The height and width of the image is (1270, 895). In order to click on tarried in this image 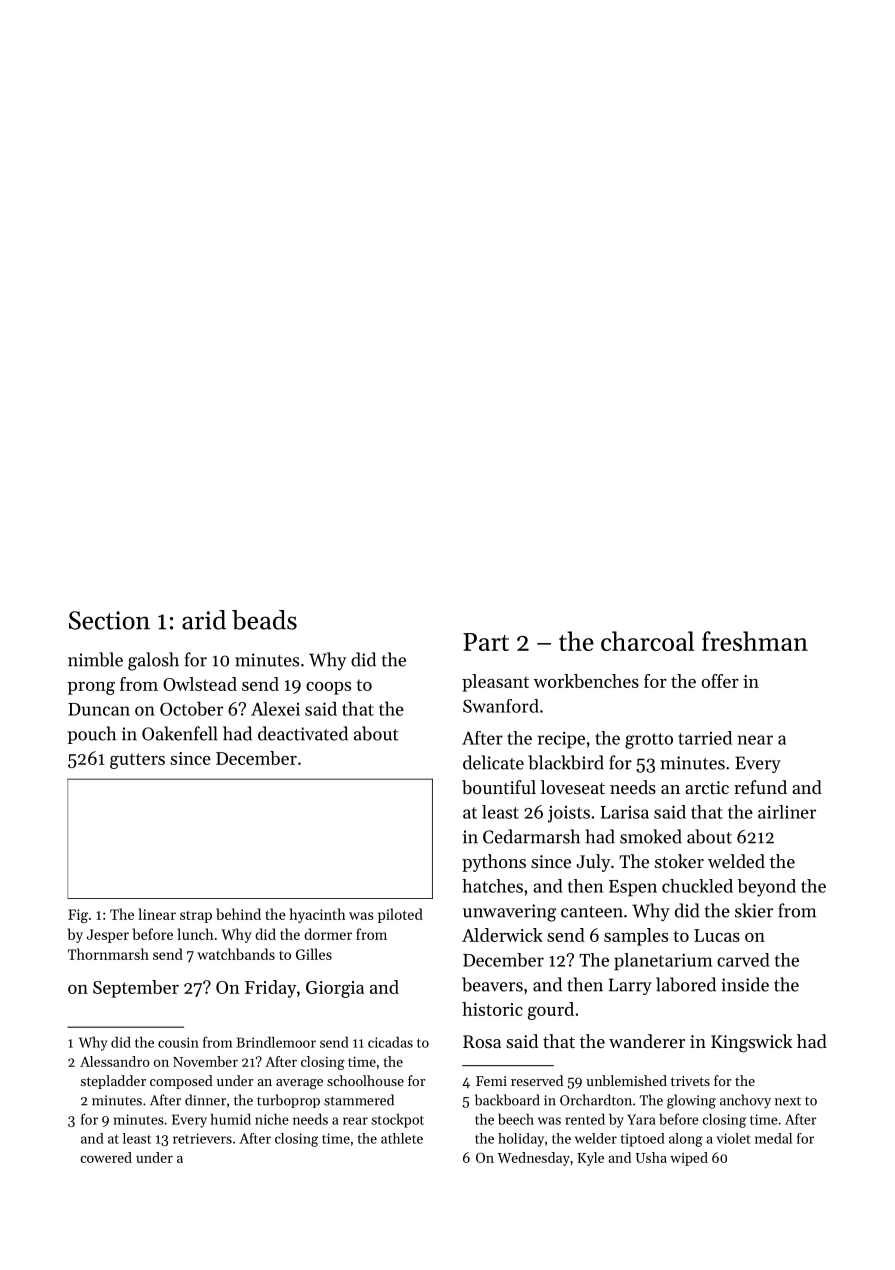, I will do `click(705, 738)`.
